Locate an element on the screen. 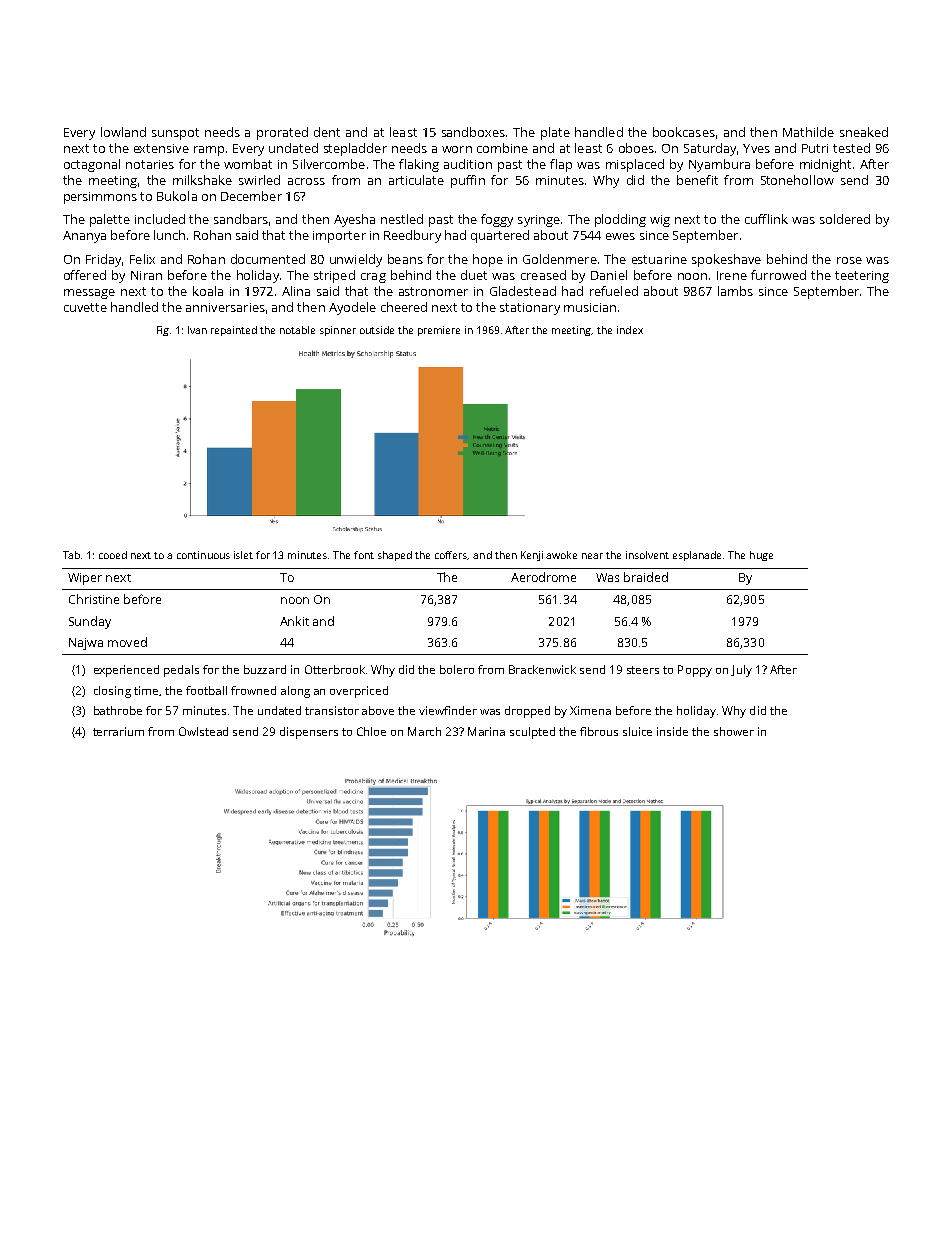 The width and height of the screenshot is (952, 1233). Chloe is located at coordinates (371, 731).
